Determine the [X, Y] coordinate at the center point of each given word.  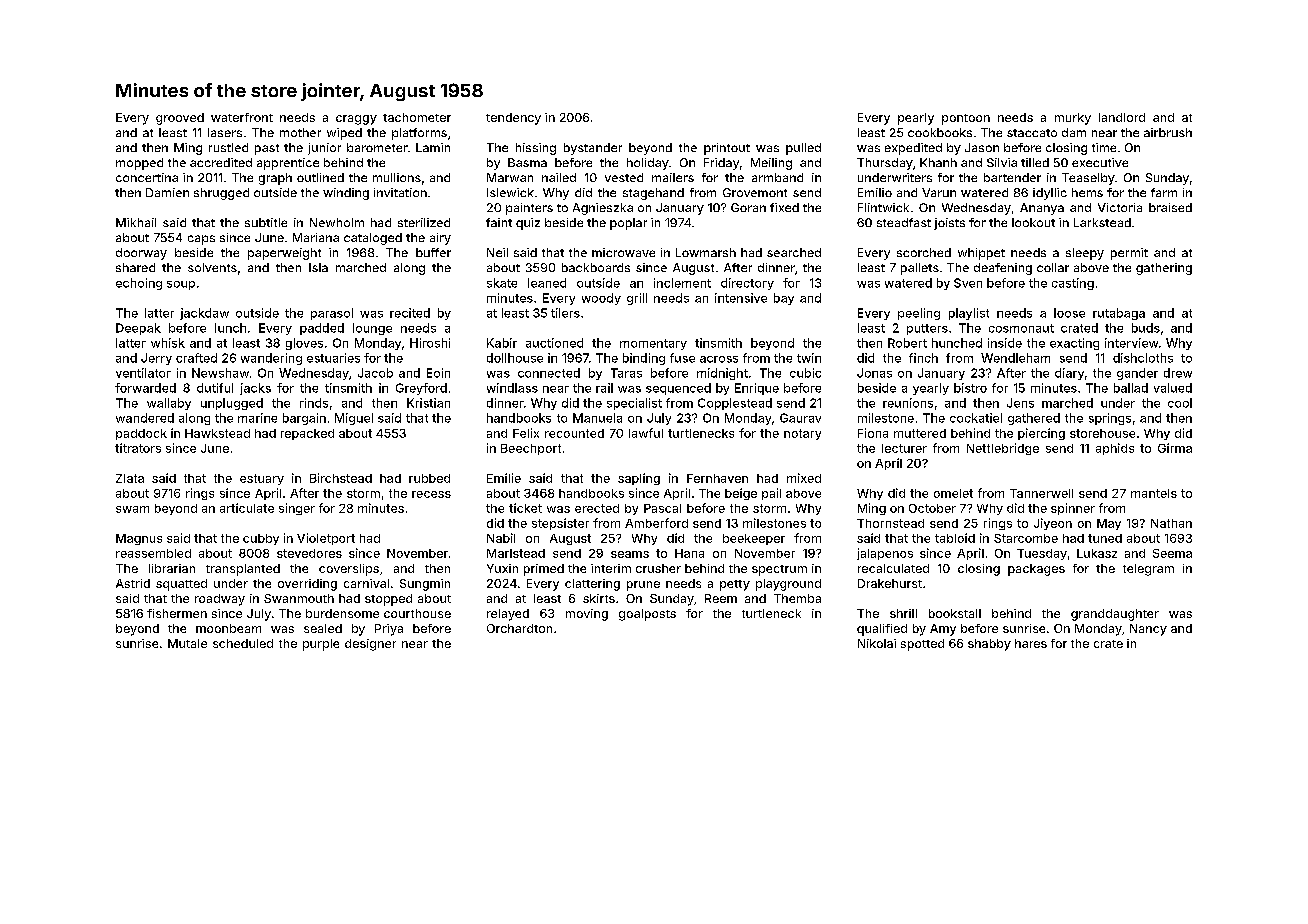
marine [257, 418]
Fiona [873, 433]
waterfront [242, 117]
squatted [181, 585]
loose [1069, 313]
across [719, 359]
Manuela [597, 418]
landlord [1122, 117]
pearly [916, 119]
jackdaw [204, 314]
